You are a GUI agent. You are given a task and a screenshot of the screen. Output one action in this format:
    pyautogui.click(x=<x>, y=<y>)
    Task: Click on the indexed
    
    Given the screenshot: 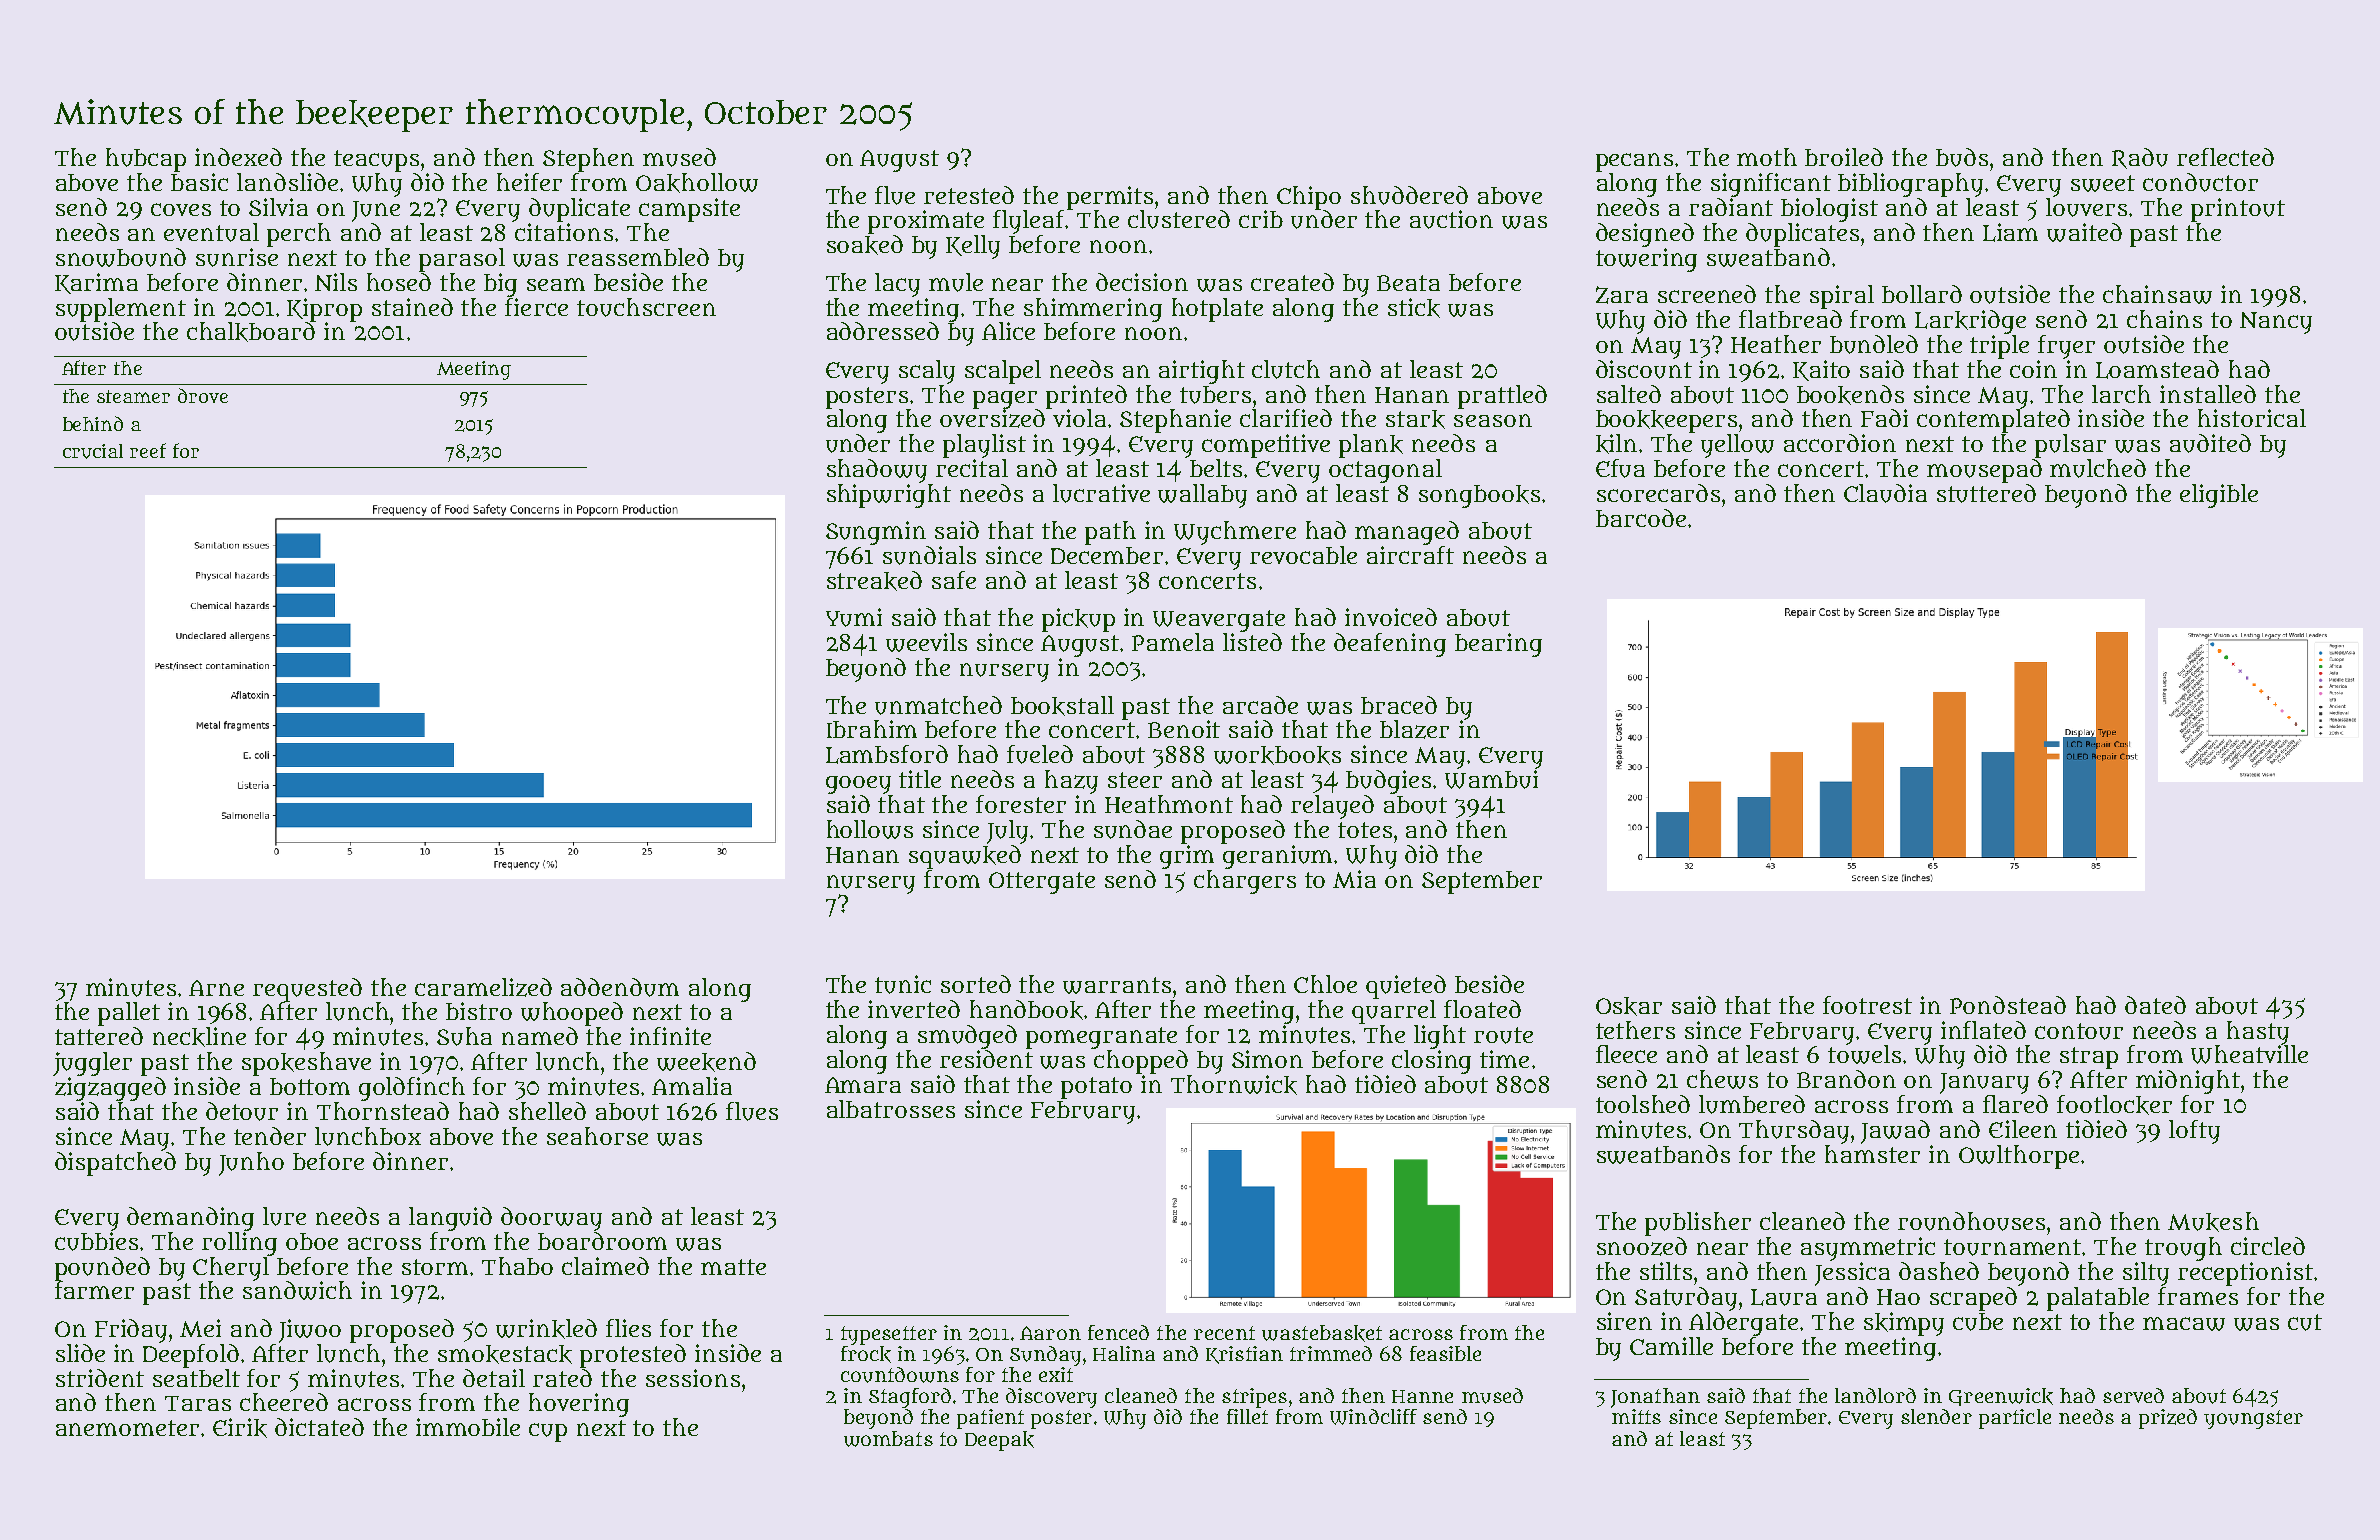 What is the action you would take?
    pyautogui.click(x=238, y=157)
